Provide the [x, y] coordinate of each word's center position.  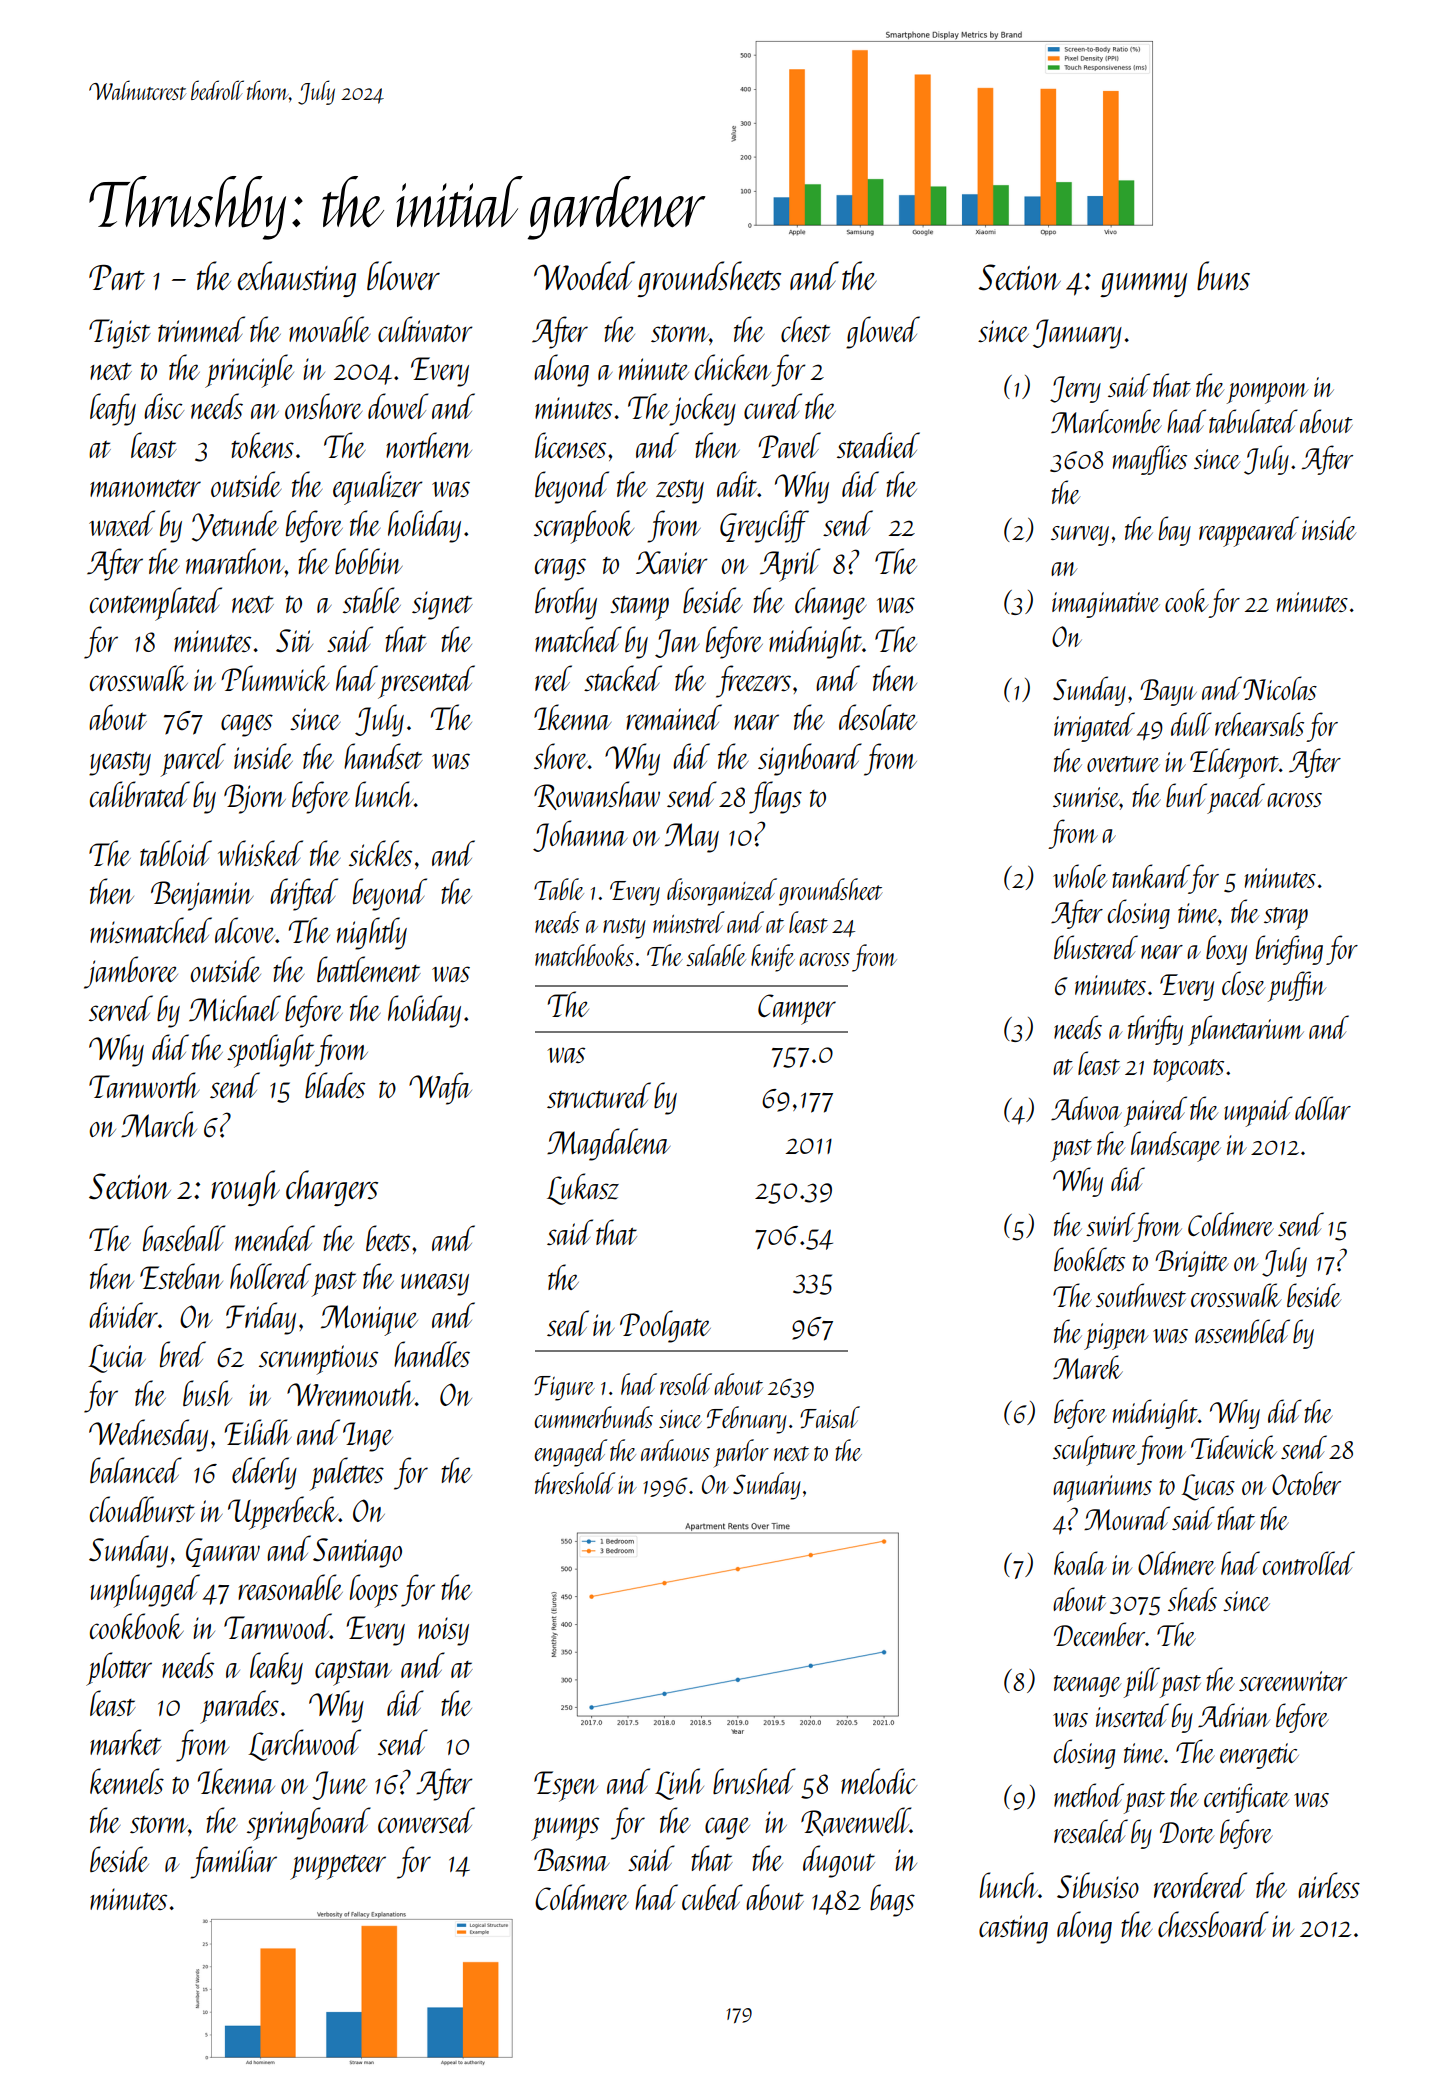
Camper [797, 1009]
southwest [1141, 1295]
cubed [712, 1897]
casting [1013, 1929]
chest [806, 329]
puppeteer [338, 1867]
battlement [369, 969]
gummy [1143, 285]
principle [249, 371]
